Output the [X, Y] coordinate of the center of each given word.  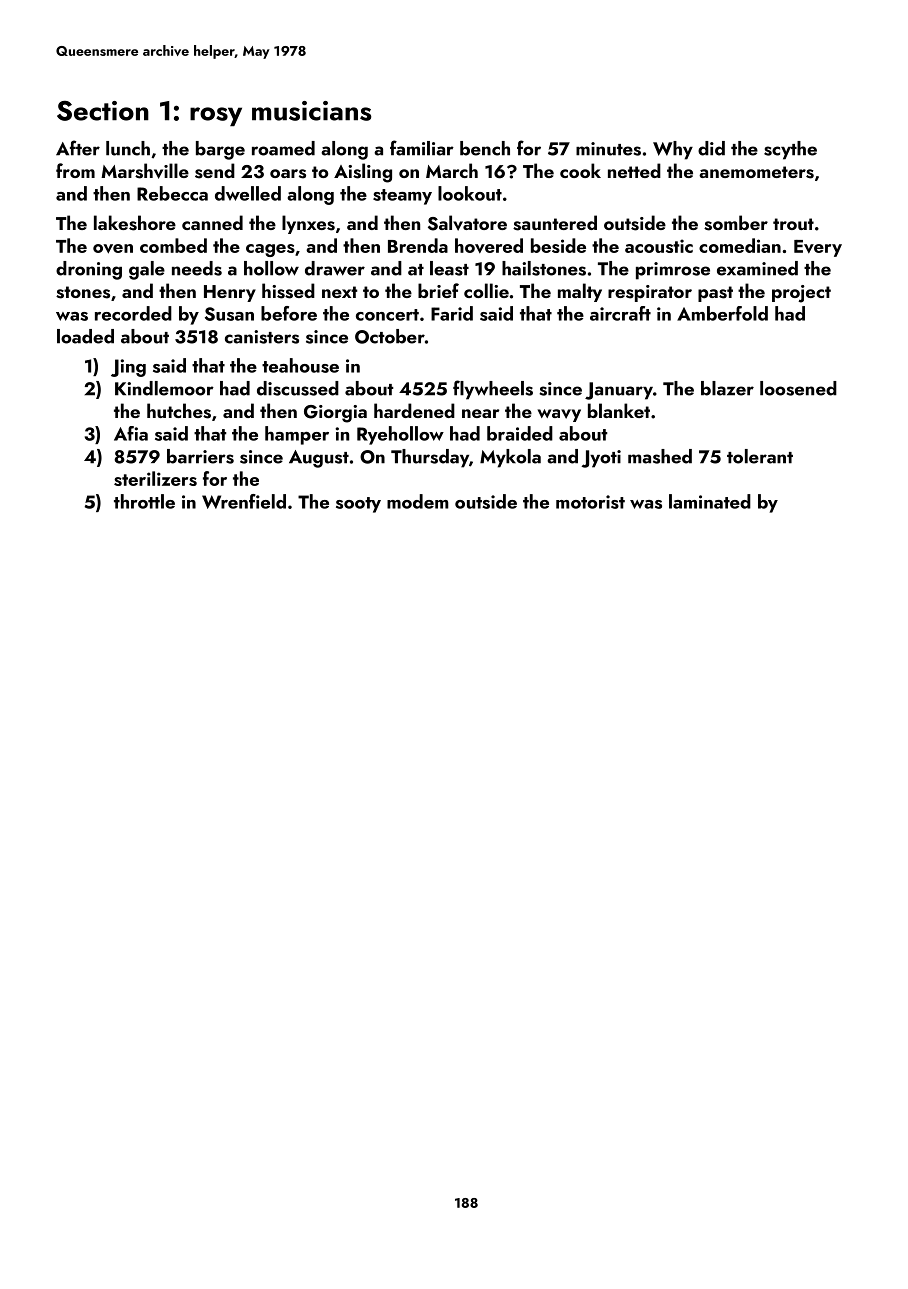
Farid [452, 313]
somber [736, 223]
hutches [179, 411]
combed [173, 245]
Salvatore [467, 223]
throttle [144, 501]
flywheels [493, 390]
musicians [312, 111]
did [711, 148]
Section [103, 111]
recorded [133, 313]
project [801, 294]
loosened [798, 388]
